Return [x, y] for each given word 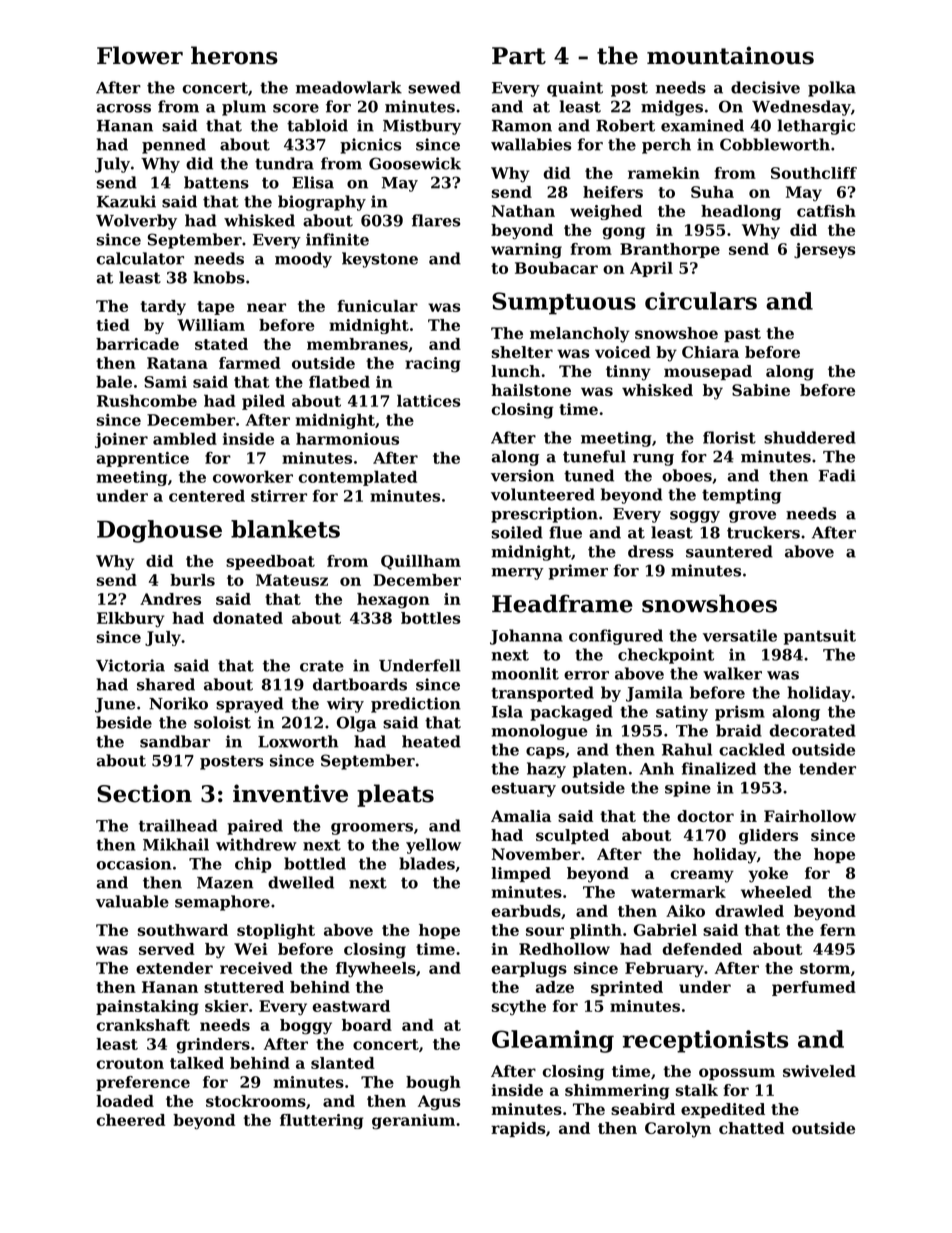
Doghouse [159, 531]
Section [144, 793]
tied [113, 325]
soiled [517, 532]
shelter [522, 352]
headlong [741, 213]
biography [322, 203]
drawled [749, 911]
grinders [213, 1046]
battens [216, 182]
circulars [701, 301]
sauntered [729, 551]
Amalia [521, 816]
